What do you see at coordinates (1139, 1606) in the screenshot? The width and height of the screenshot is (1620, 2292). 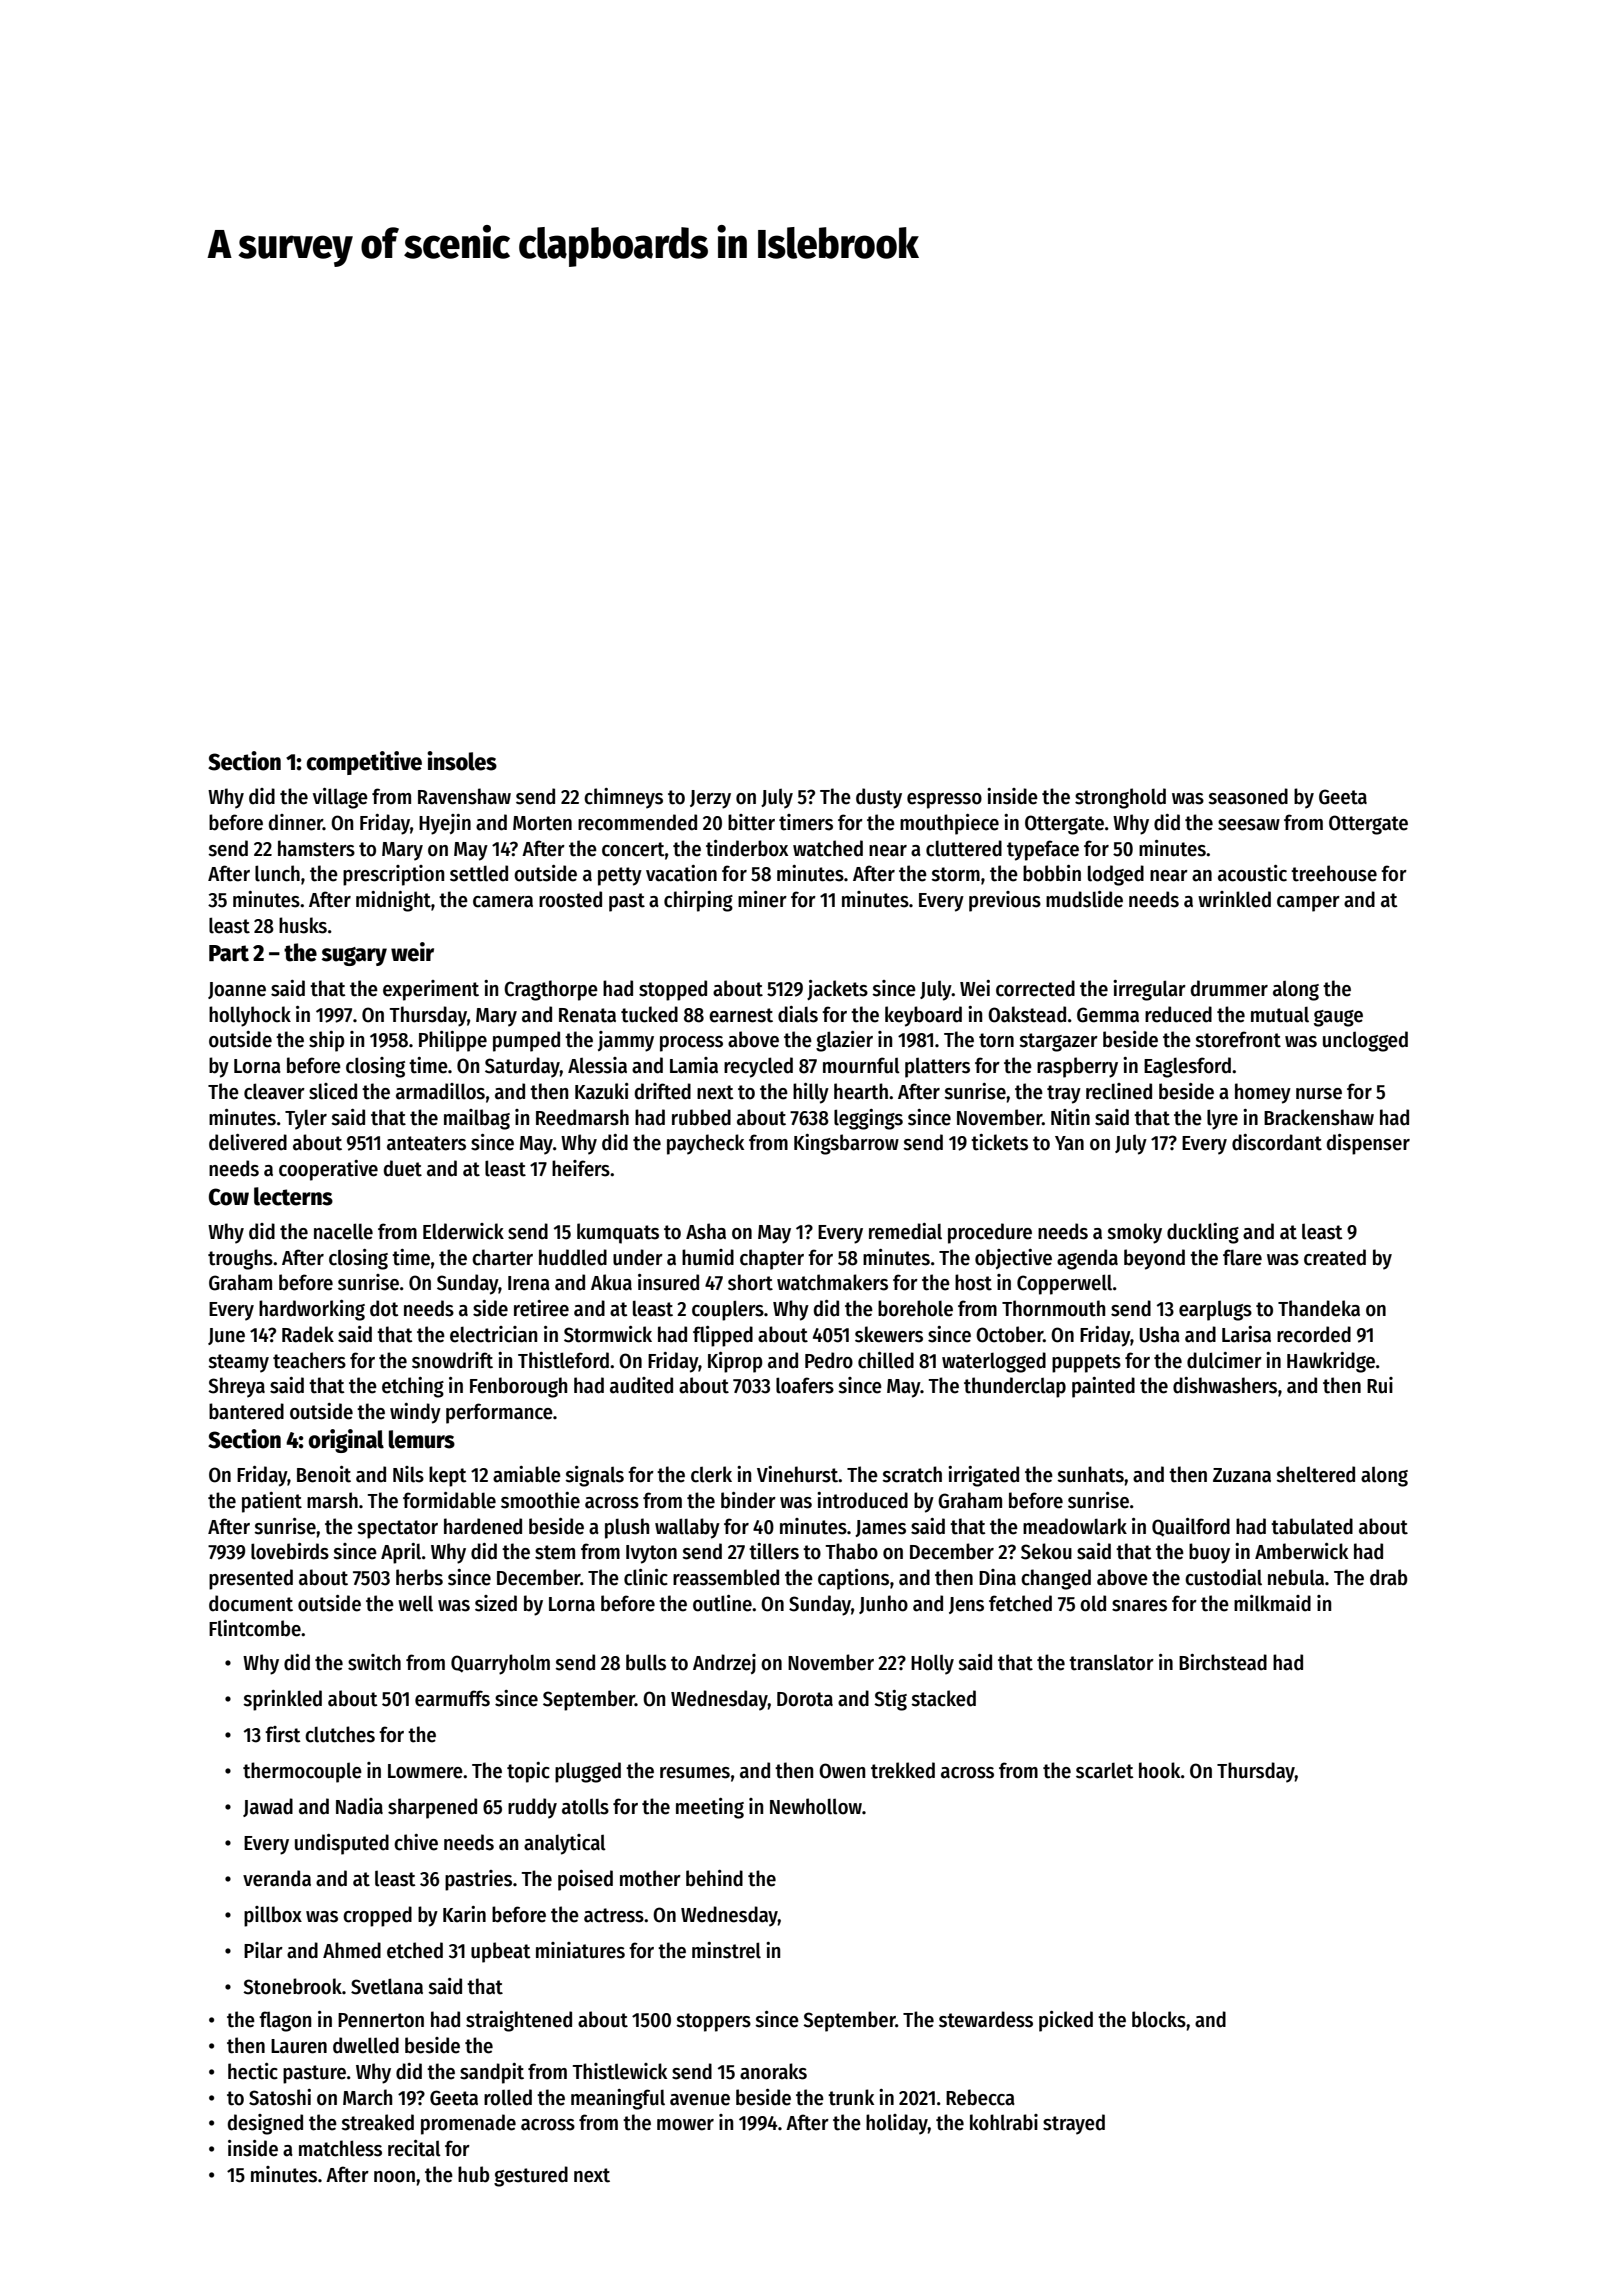 I see `snares` at bounding box center [1139, 1606].
